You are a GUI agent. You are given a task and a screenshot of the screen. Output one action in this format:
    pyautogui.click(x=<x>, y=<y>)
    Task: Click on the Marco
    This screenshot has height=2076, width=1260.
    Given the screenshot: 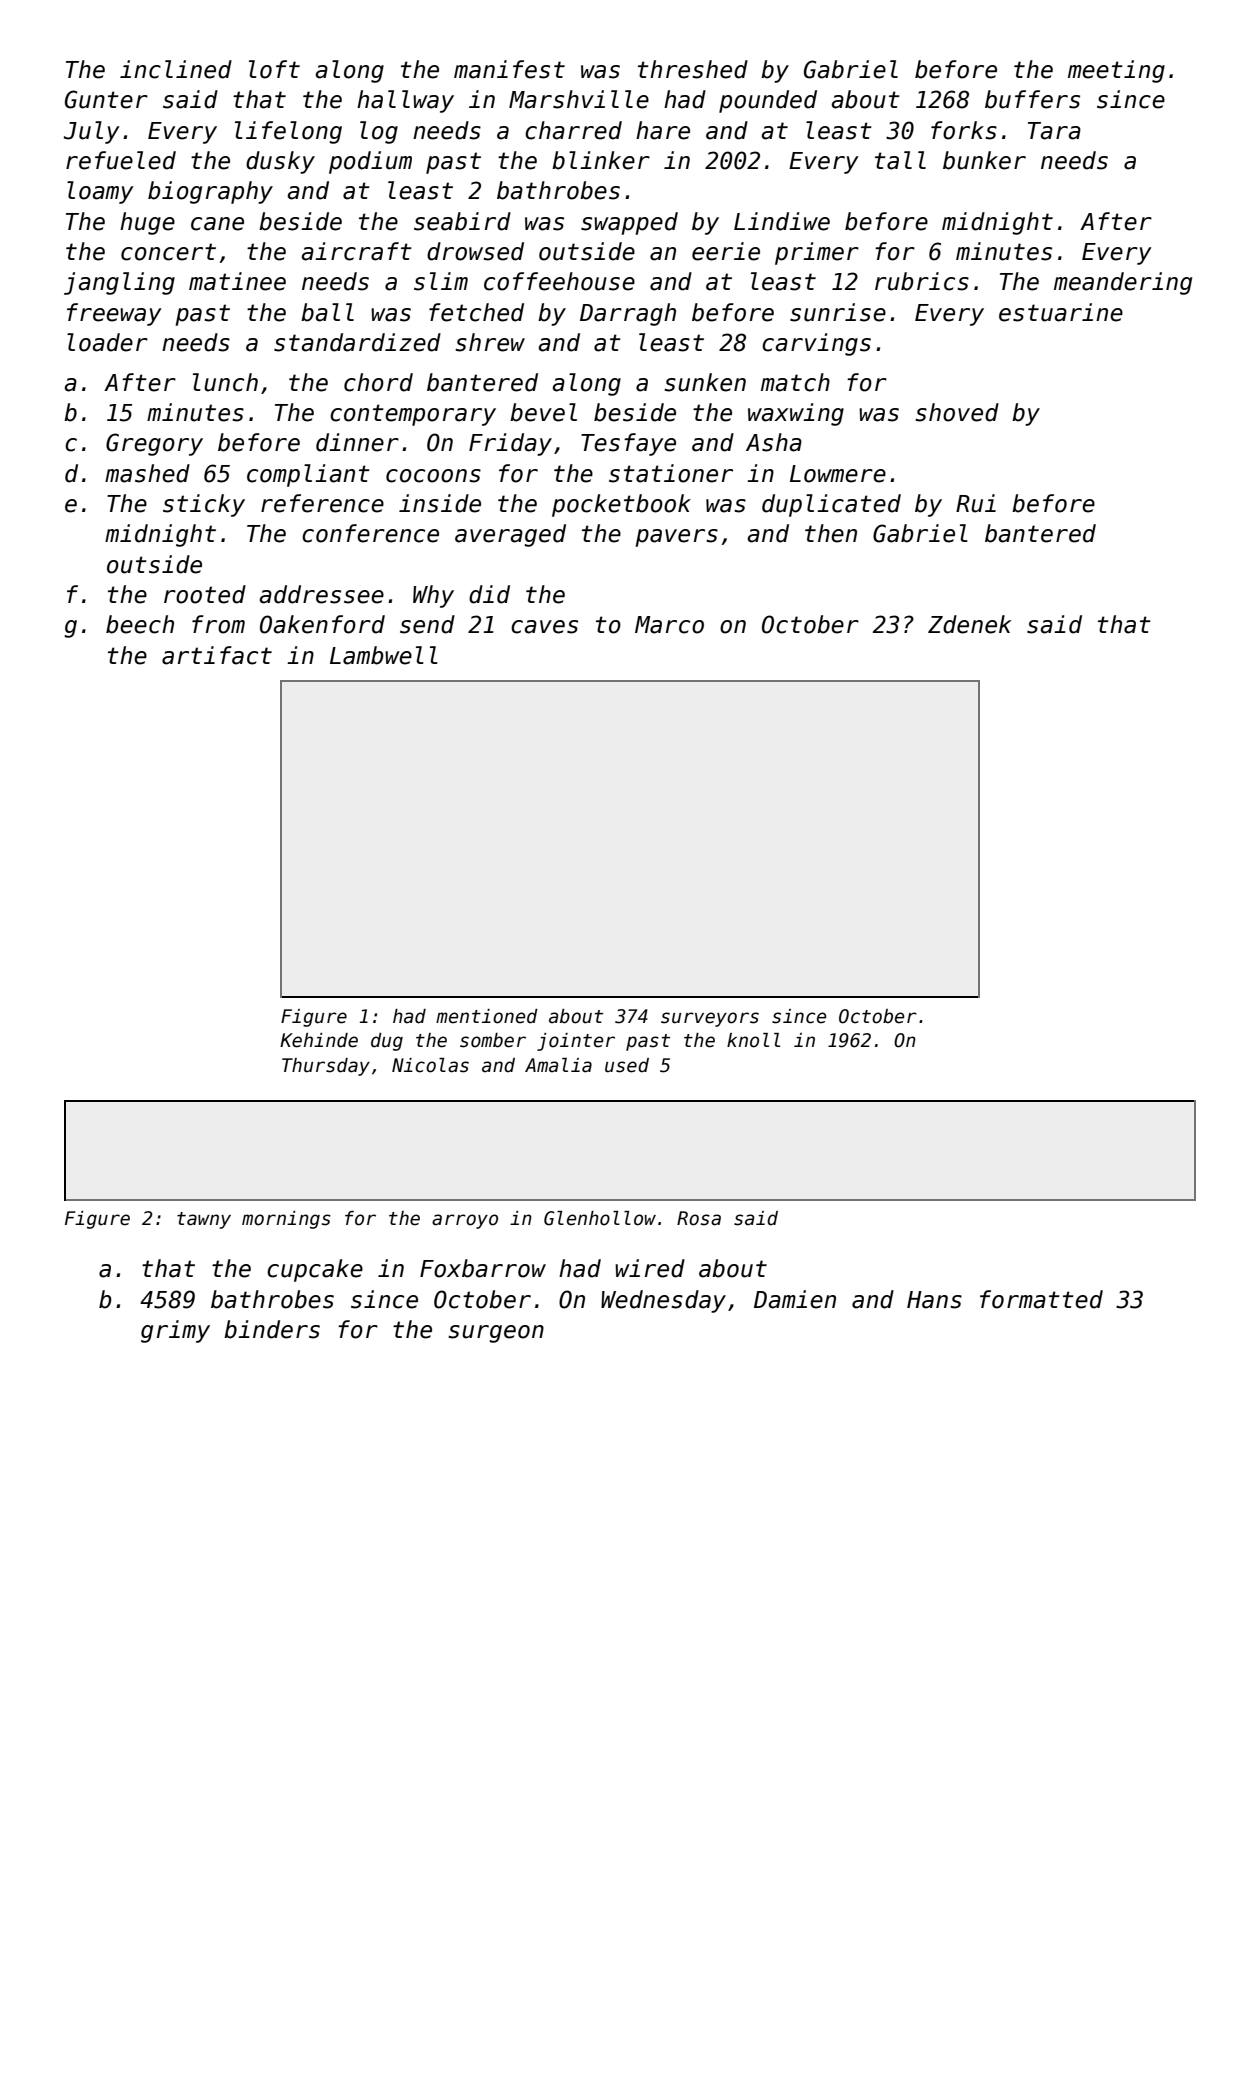 What is the action you would take?
    pyautogui.click(x=669, y=625)
